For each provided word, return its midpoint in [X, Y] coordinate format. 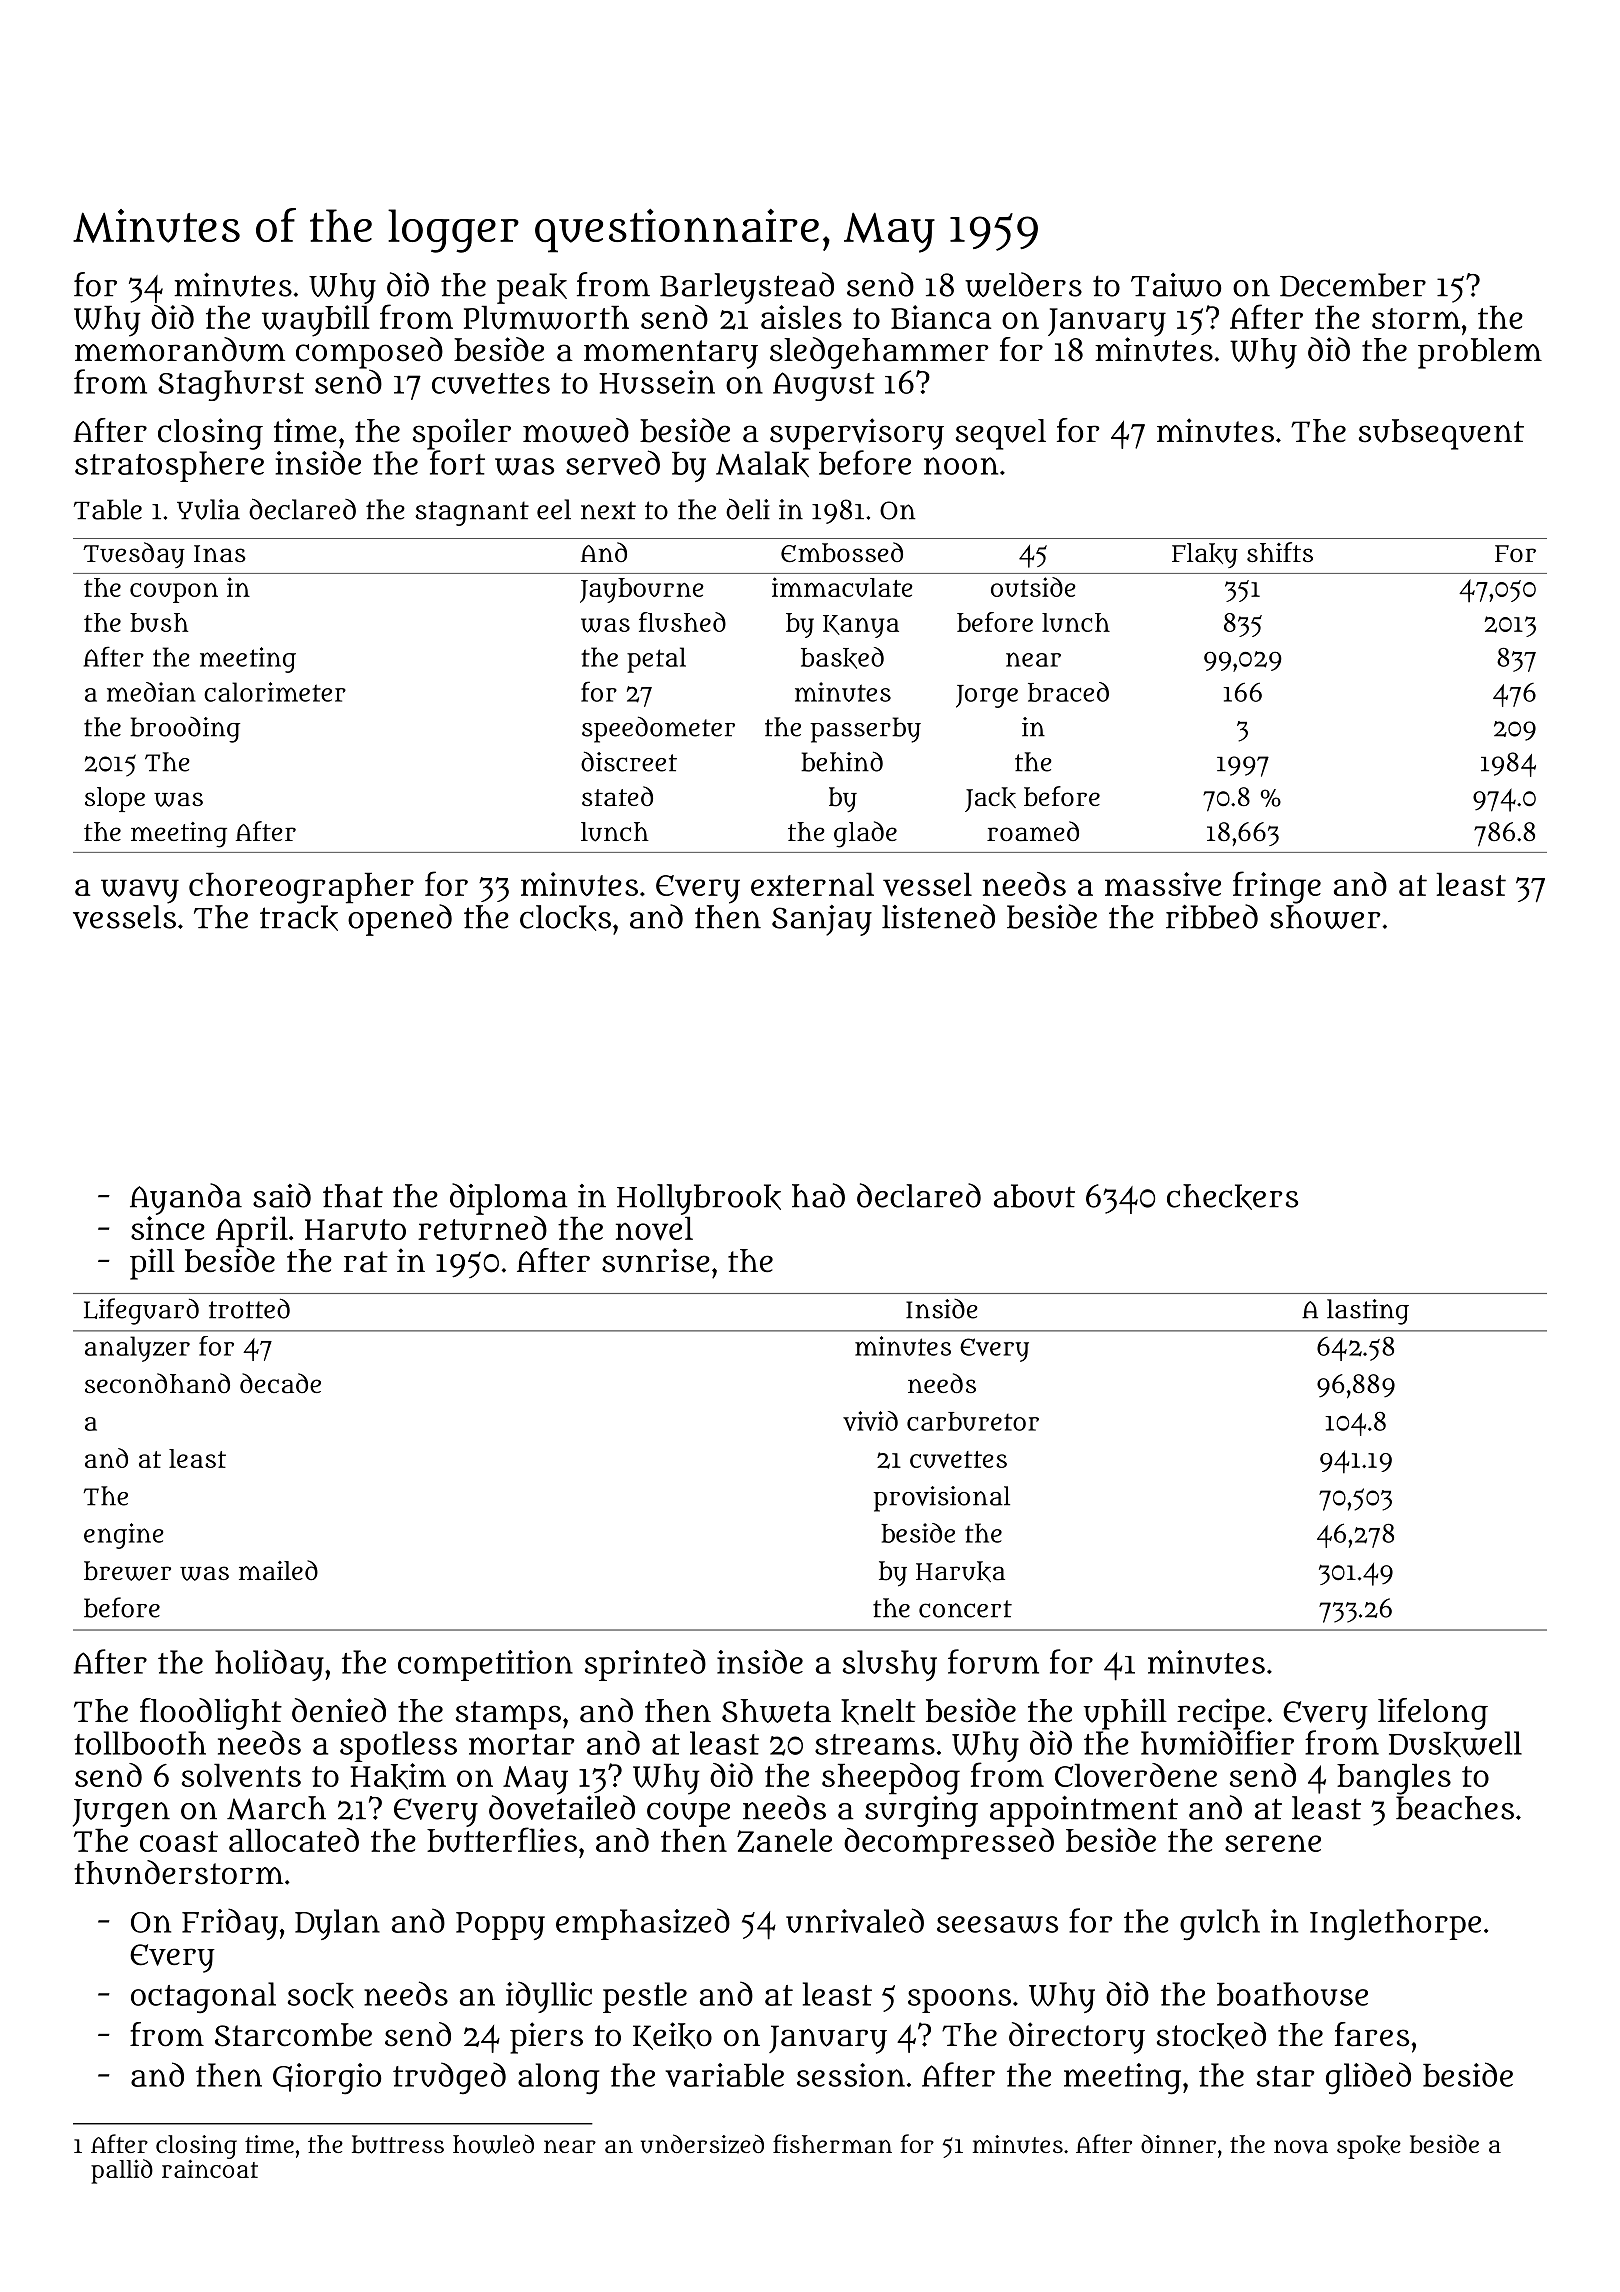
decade [280, 1383]
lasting [1368, 1312]
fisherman [832, 2143]
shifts [1280, 552]
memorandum [180, 349]
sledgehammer [879, 353]
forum [993, 1661]
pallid [122, 2171]
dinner [1178, 2143]
